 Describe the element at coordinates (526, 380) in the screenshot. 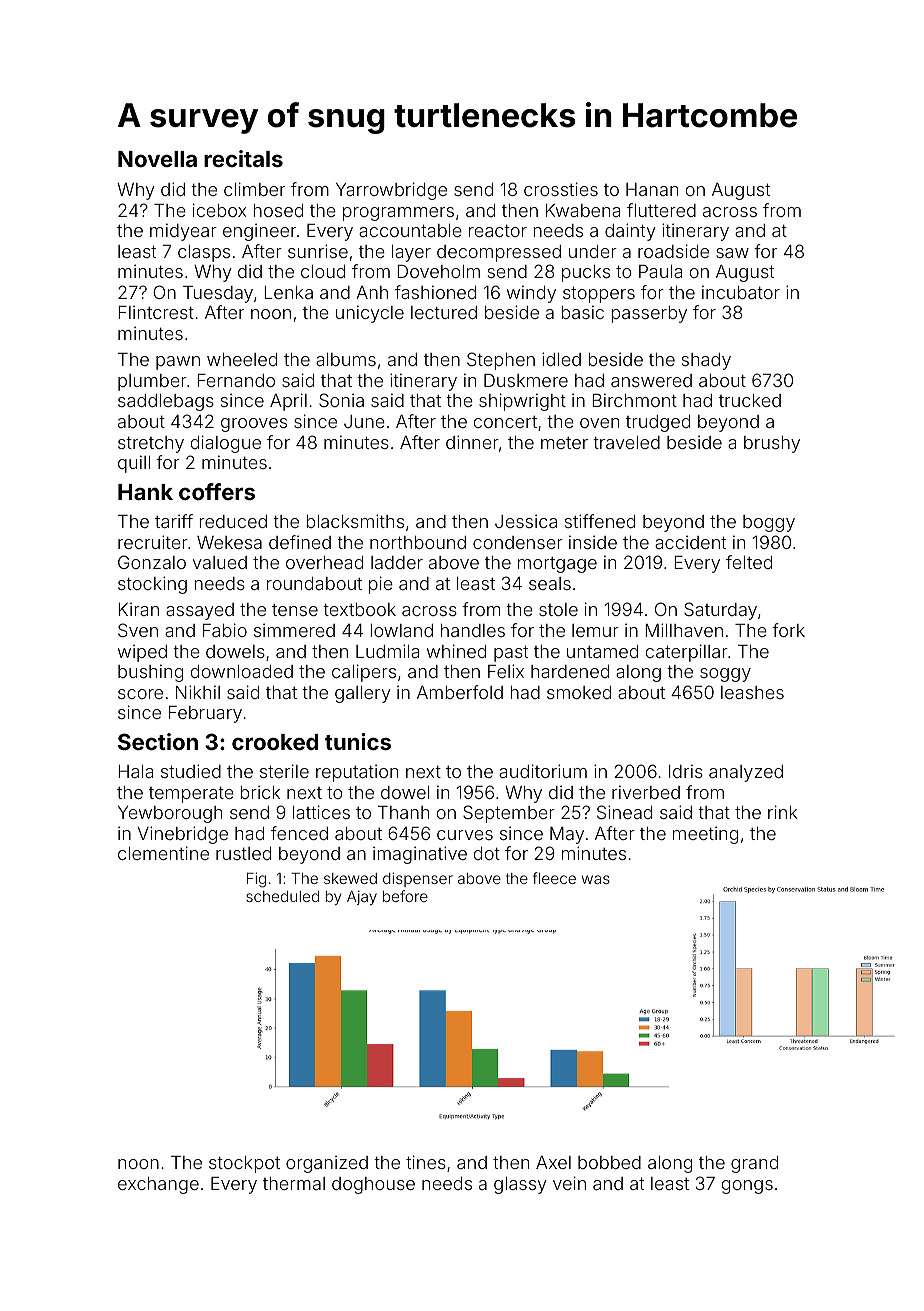

I see `Duskmere` at that location.
